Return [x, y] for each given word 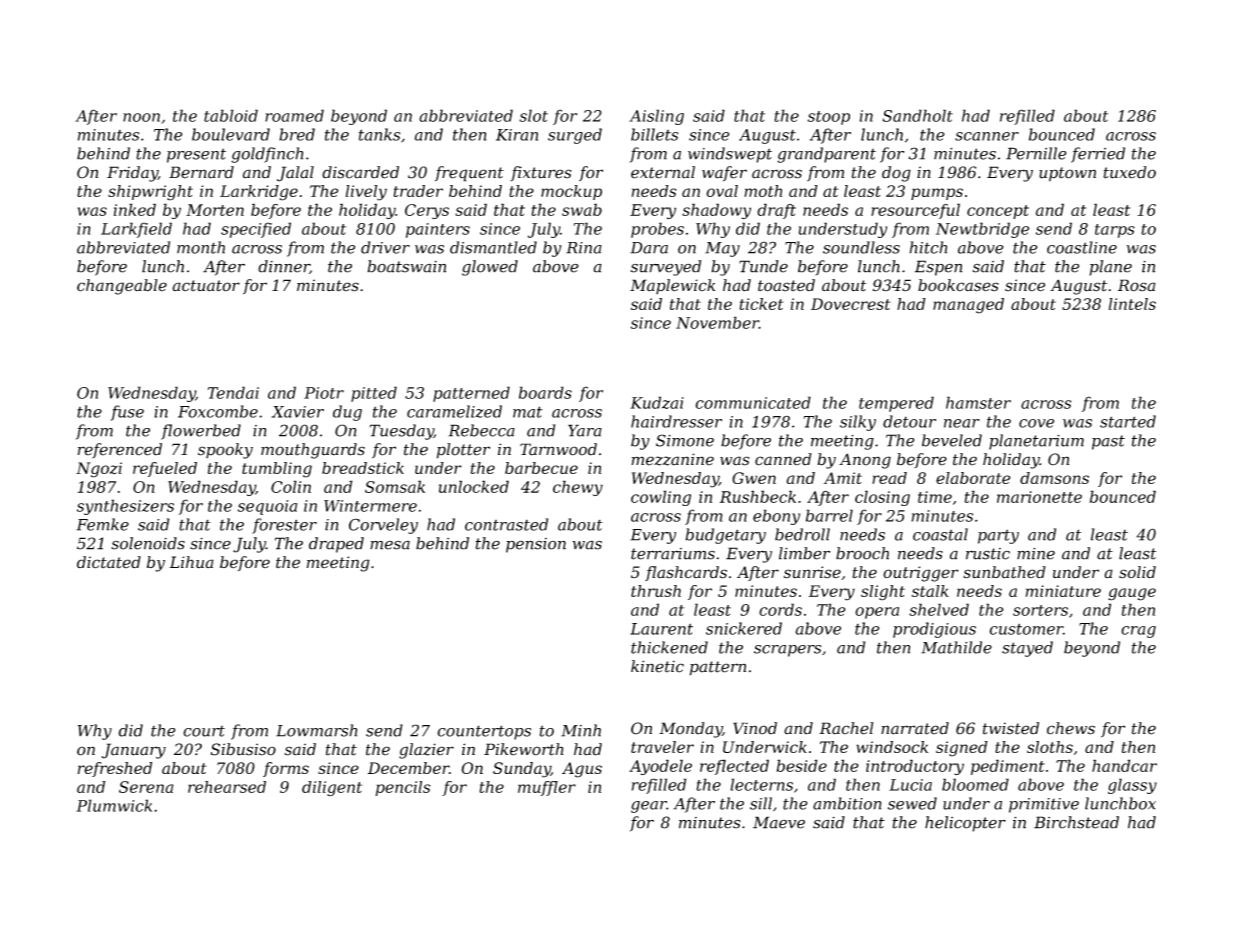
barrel [829, 515]
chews [1071, 728]
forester [284, 526]
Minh [581, 730]
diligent [332, 788]
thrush [656, 591]
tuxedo [1129, 172]
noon [141, 117]
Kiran [517, 135]
